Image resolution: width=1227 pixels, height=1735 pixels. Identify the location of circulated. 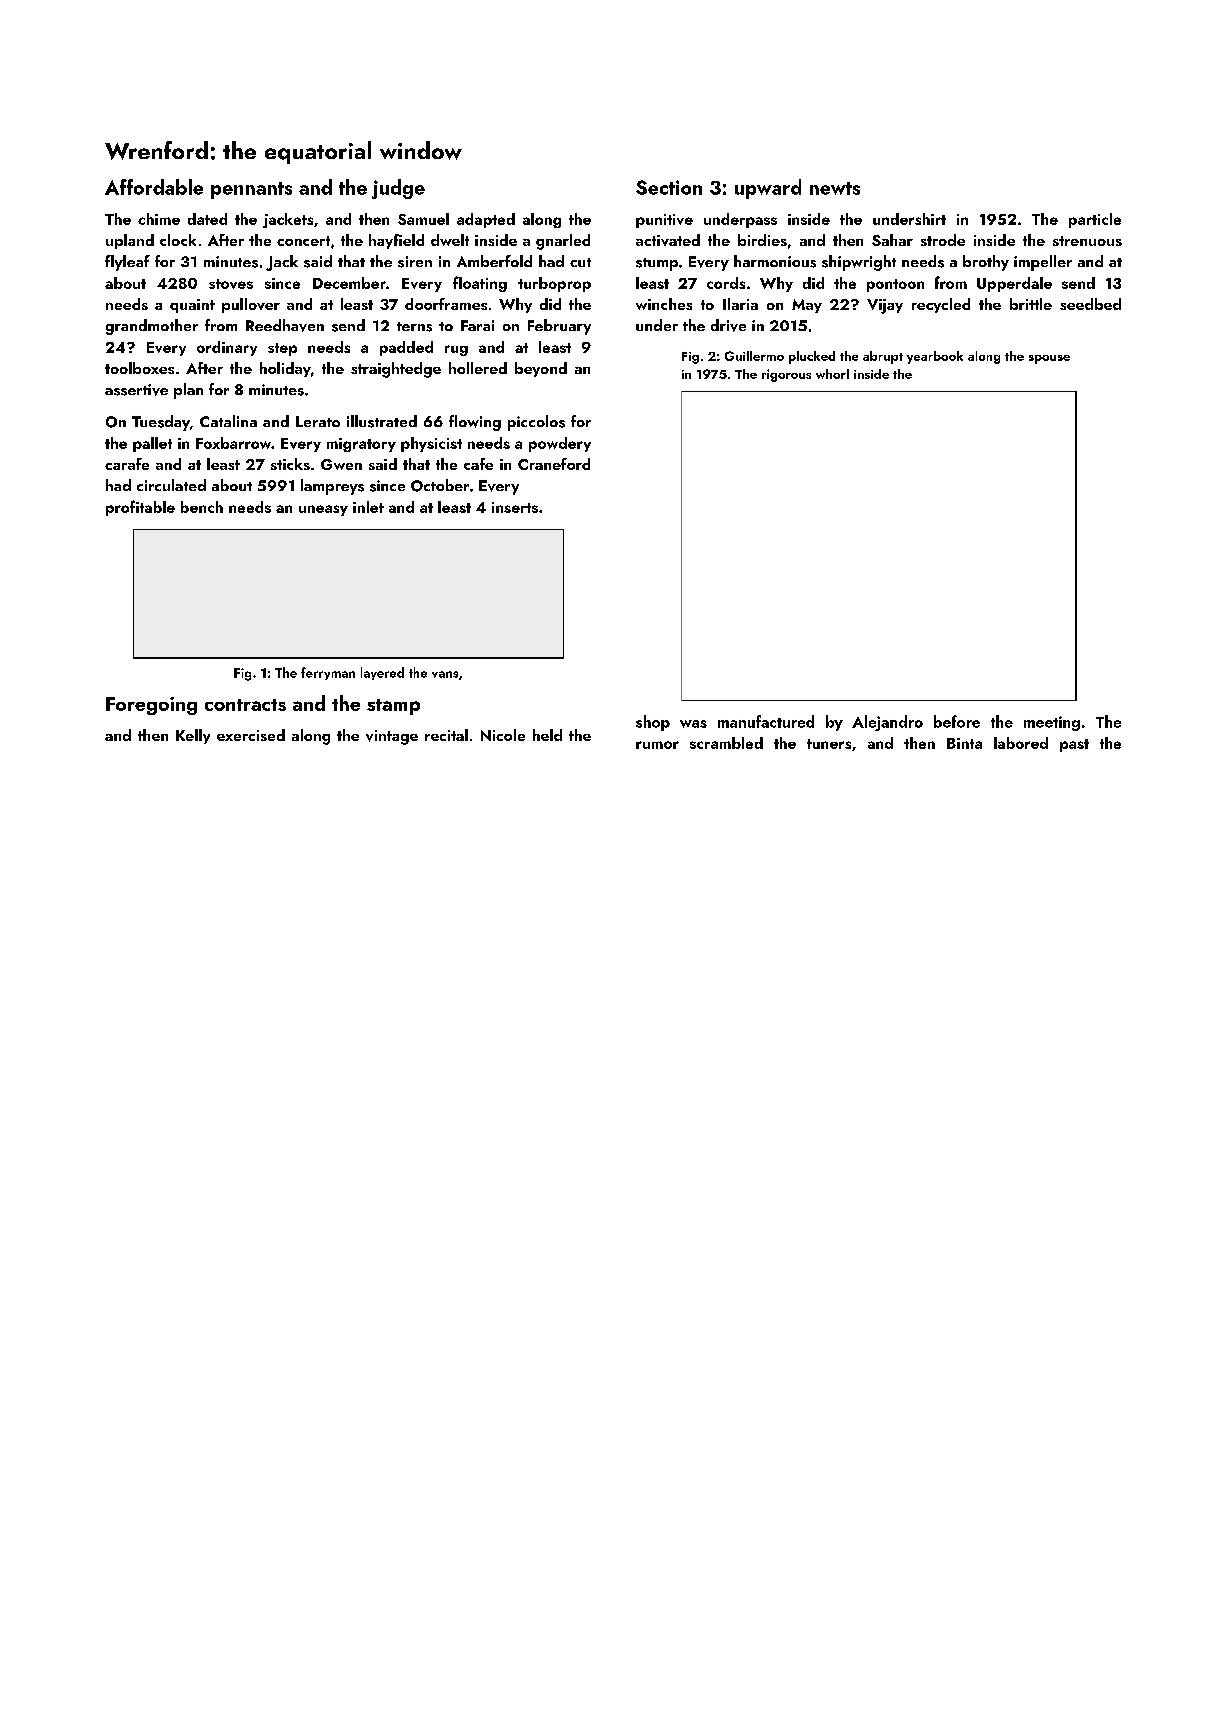
(171, 485).
